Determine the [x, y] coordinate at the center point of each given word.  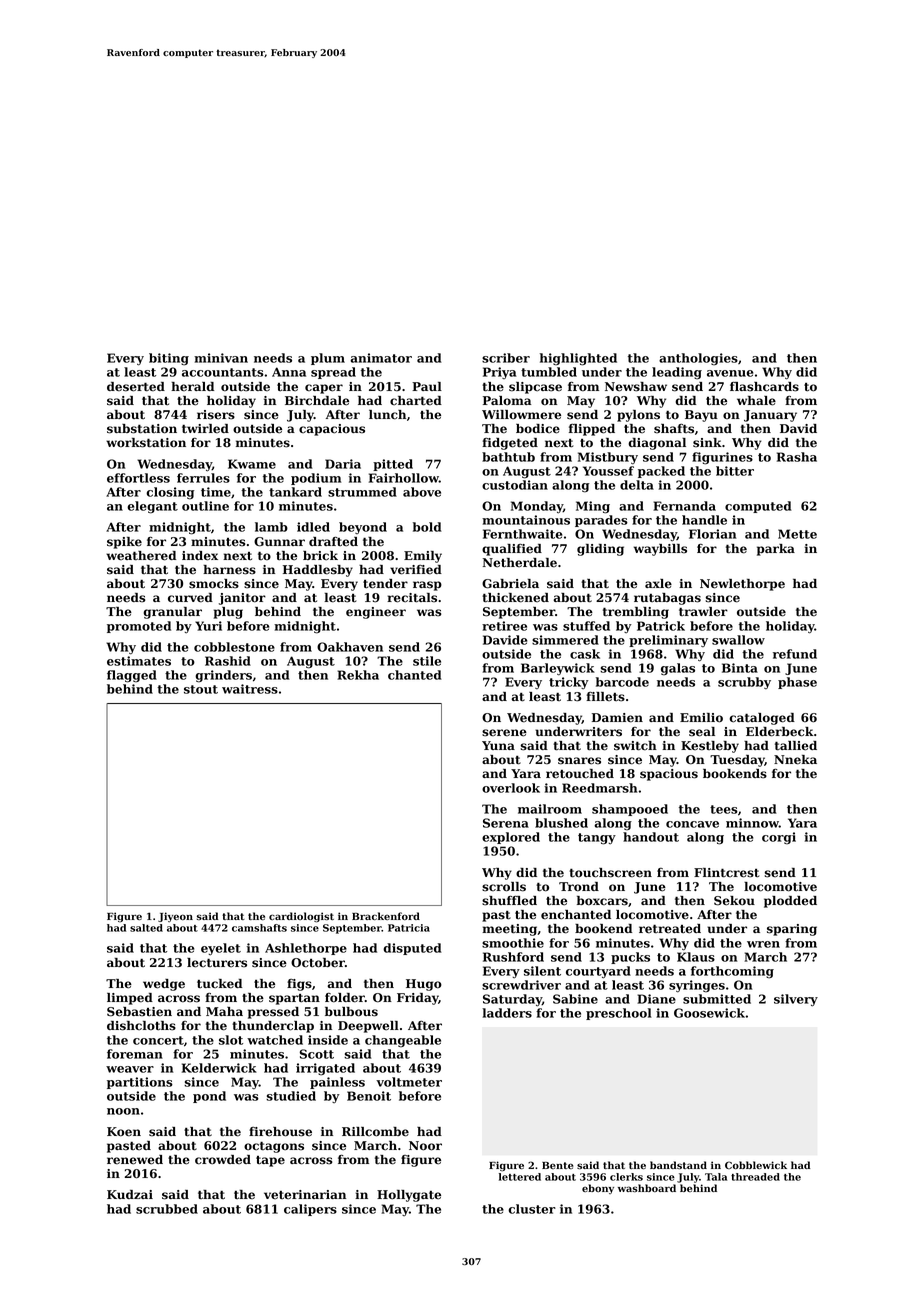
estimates [139, 661]
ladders [507, 1013]
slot [231, 1040]
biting [169, 359]
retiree [504, 626]
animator [381, 358]
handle [704, 520]
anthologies [698, 359]
